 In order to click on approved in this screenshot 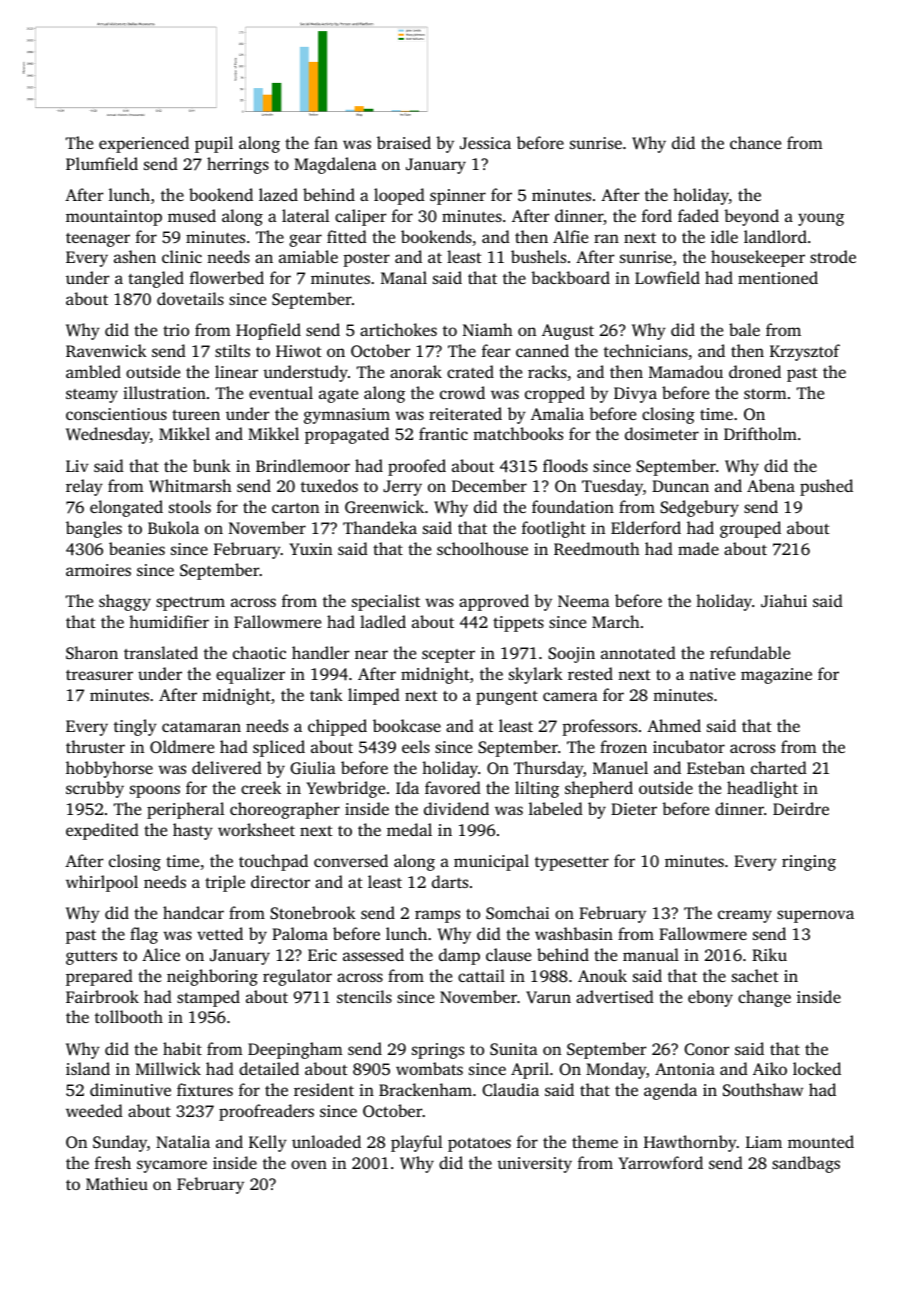, I will do `click(494, 602)`.
